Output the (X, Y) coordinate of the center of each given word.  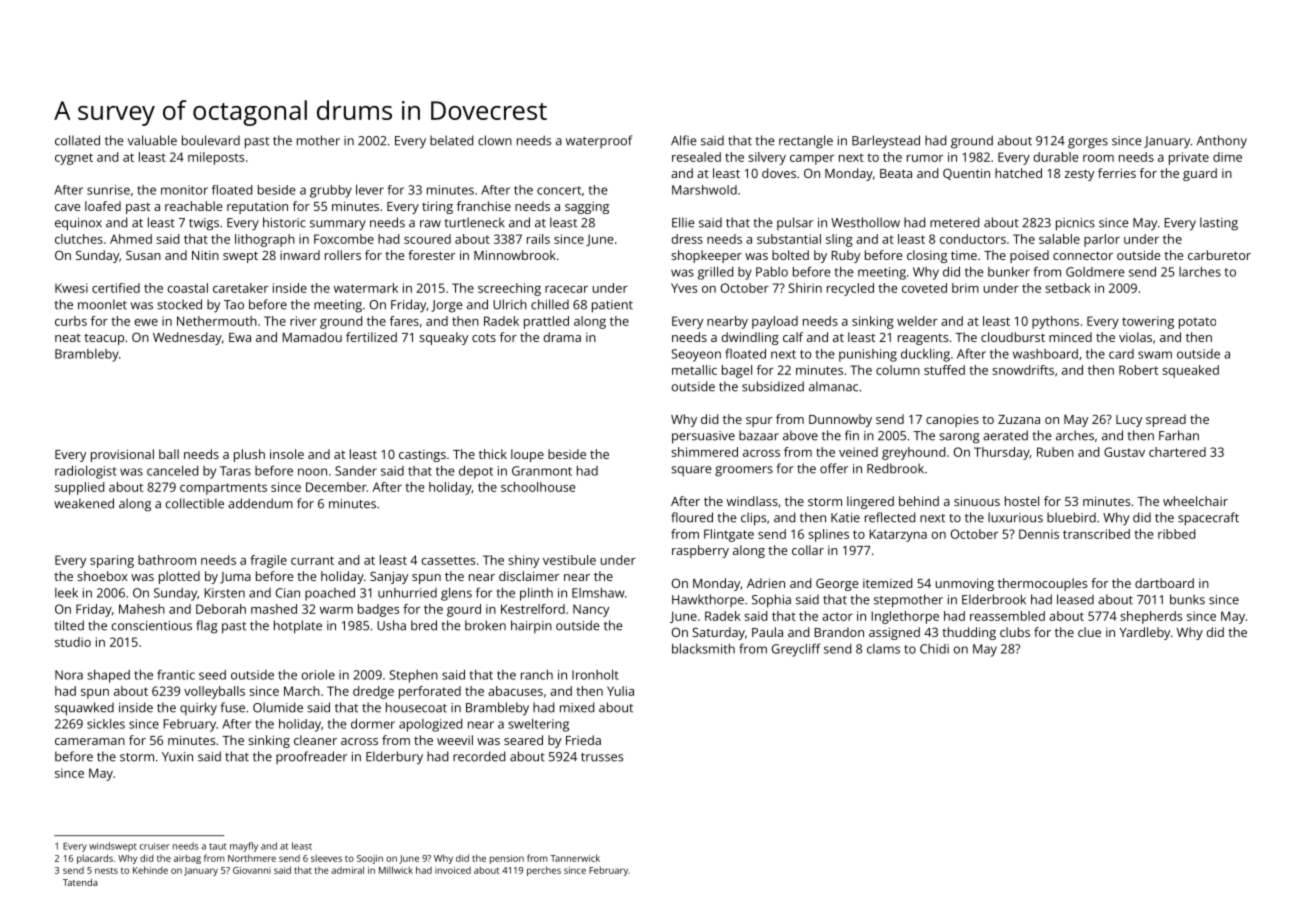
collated (77, 140)
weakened (84, 503)
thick (493, 454)
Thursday (1002, 453)
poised (1029, 256)
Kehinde (150, 870)
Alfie (684, 140)
